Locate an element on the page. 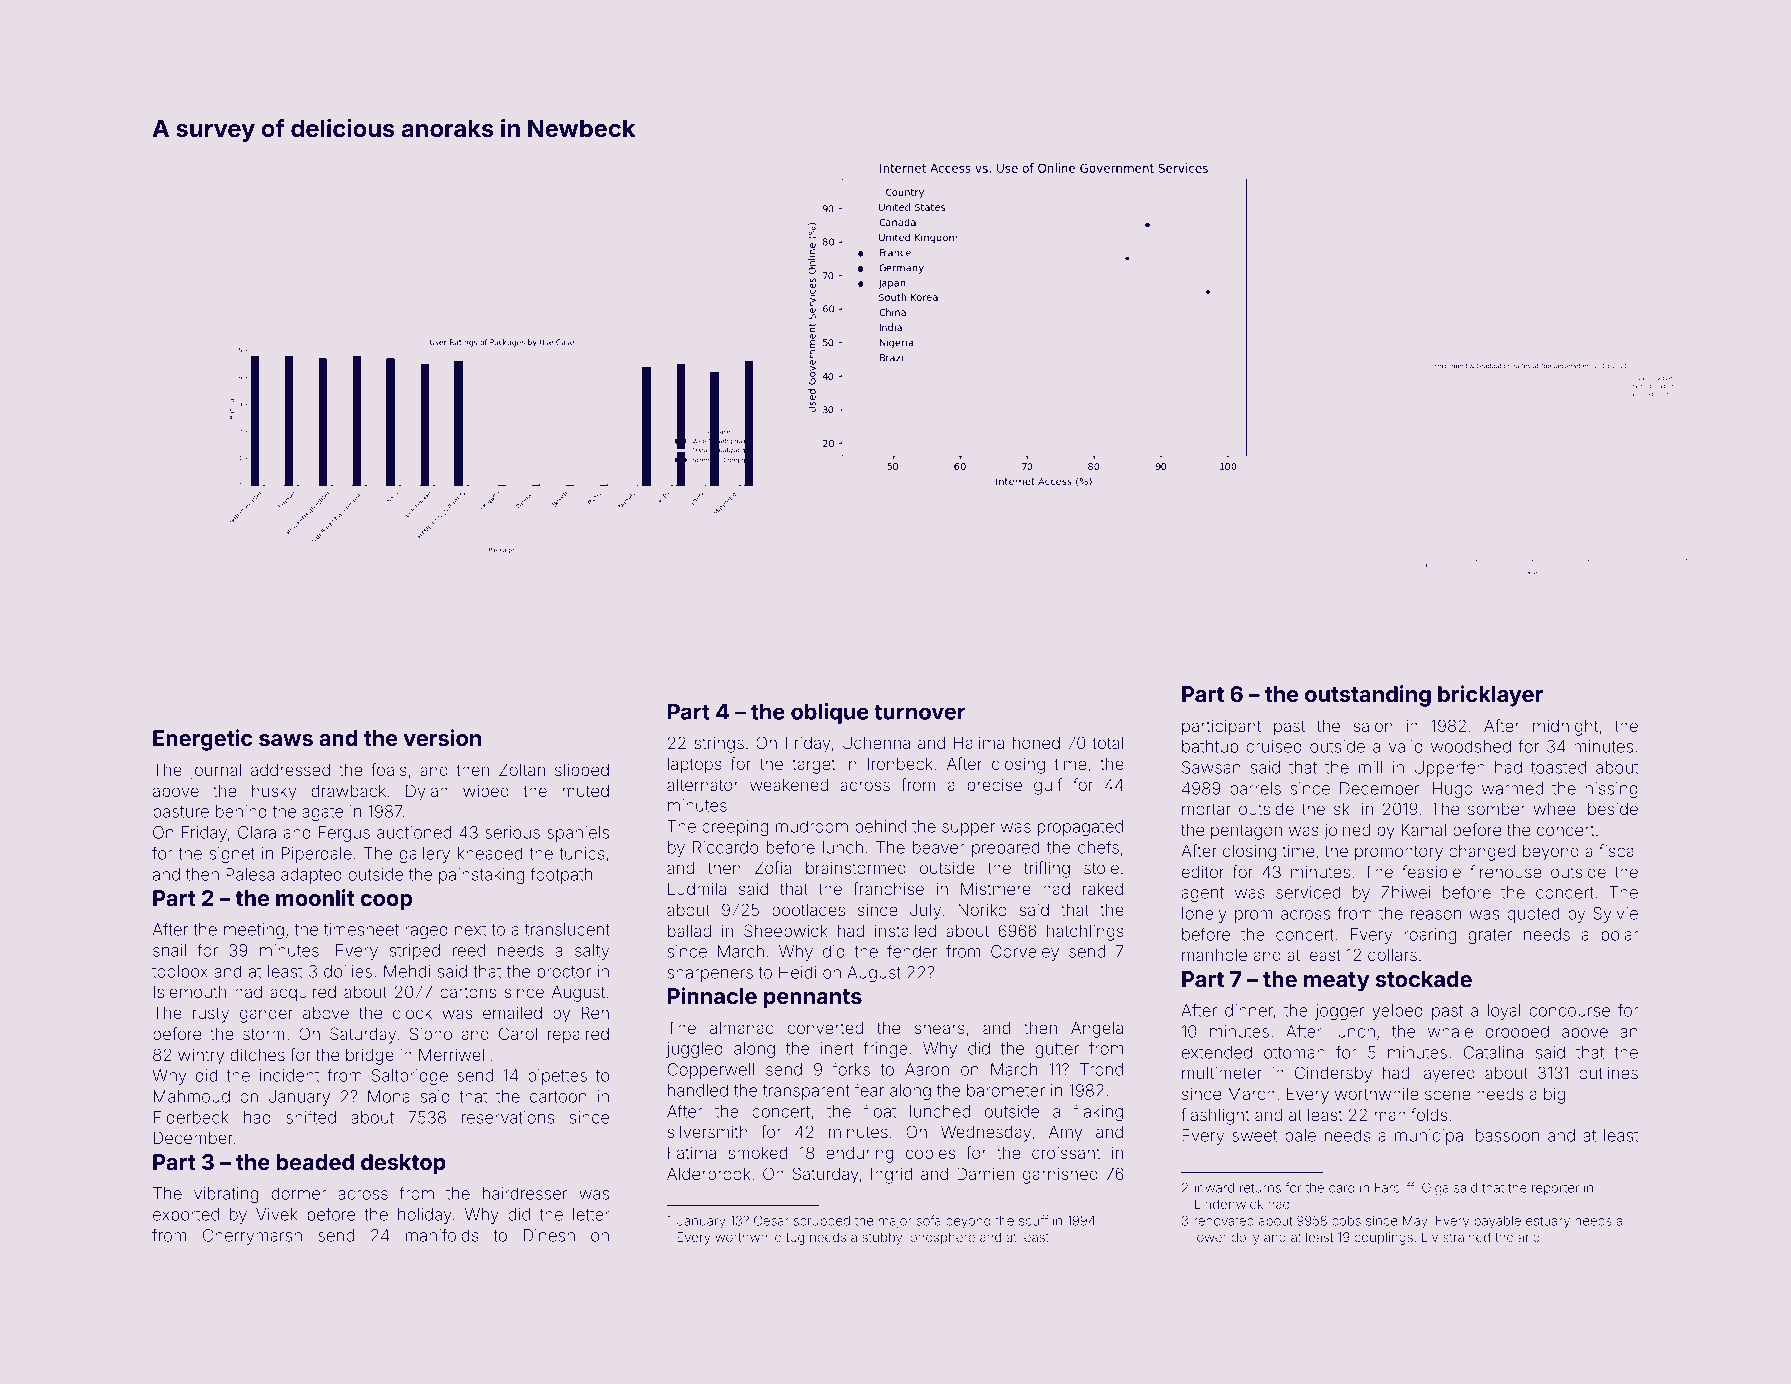 The height and width of the page is (1384, 1791). Dinesh is located at coordinates (549, 1235).
